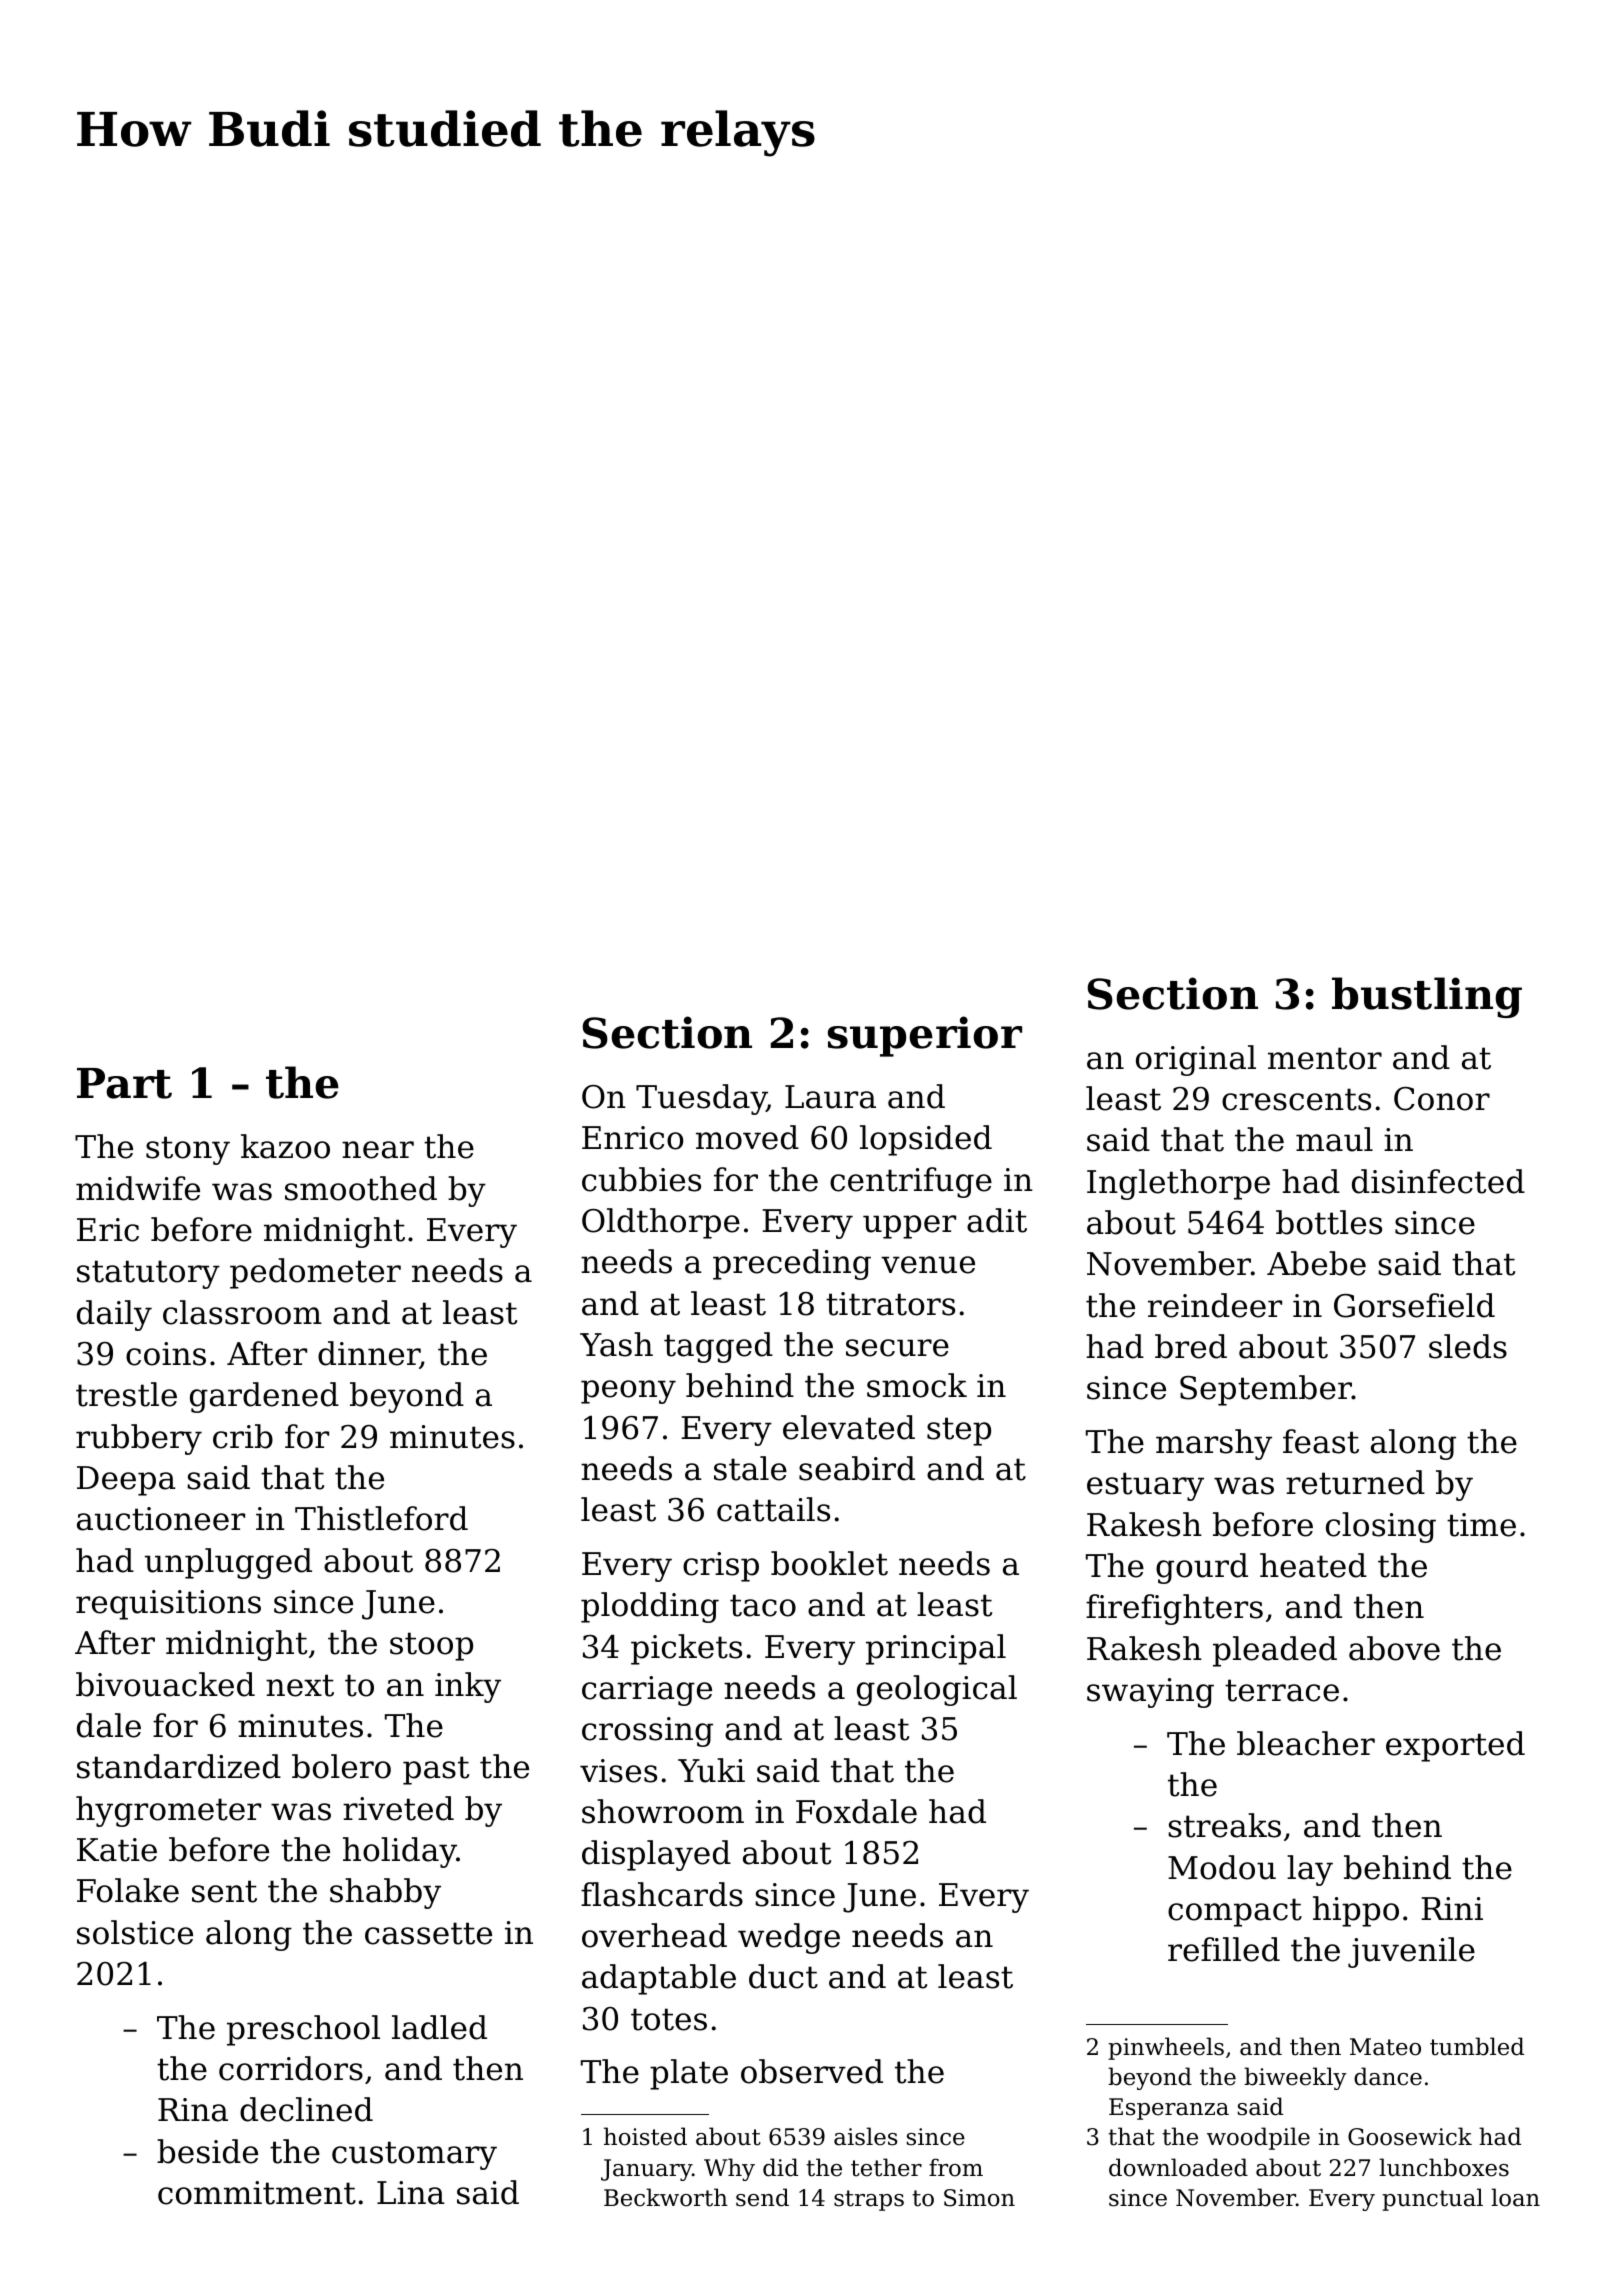 This screenshot has width=1620, height=2292. What do you see at coordinates (897, 1348) in the screenshot?
I see `secure` at bounding box center [897, 1348].
